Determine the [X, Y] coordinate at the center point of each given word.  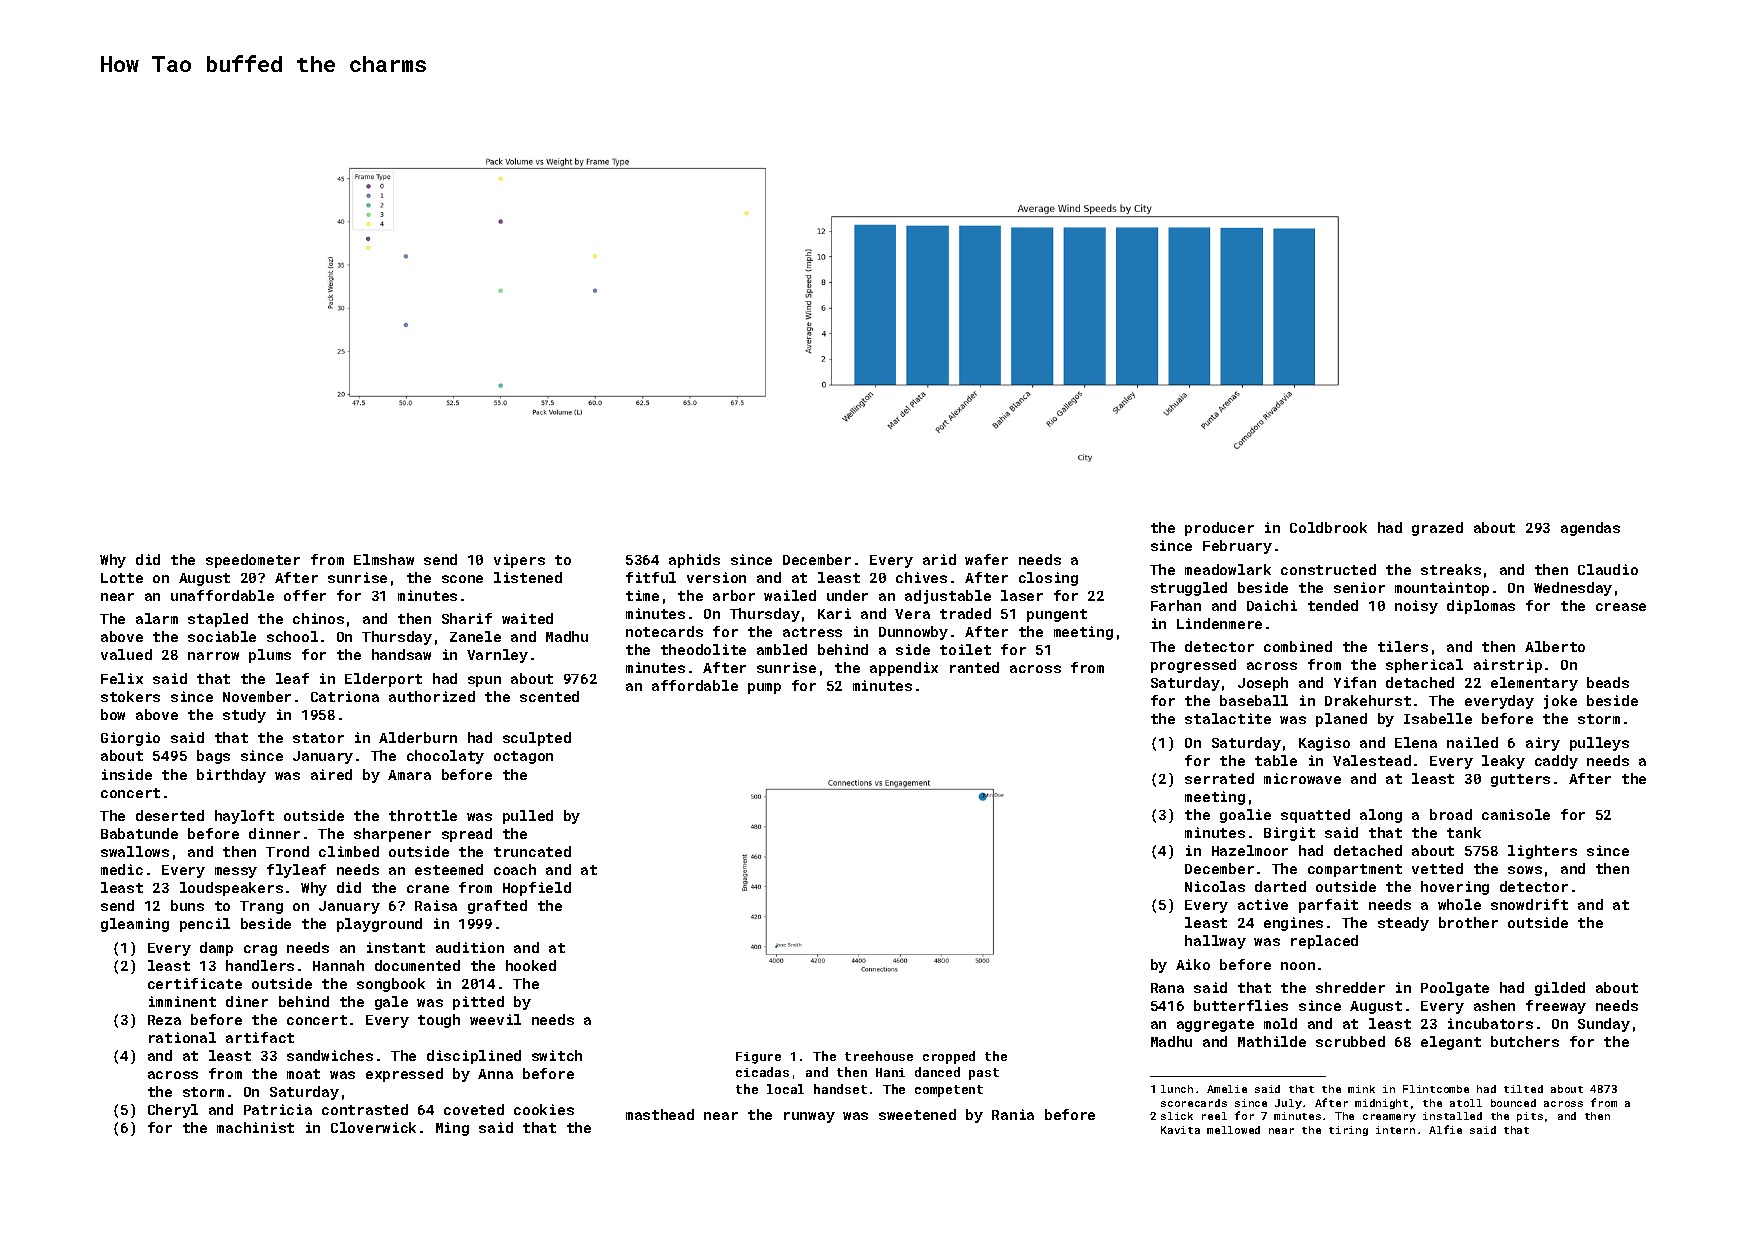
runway [809, 1117]
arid [939, 559]
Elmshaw [384, 559]
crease [1621, 607]
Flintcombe [1436, 1089]
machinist [255, 1127]
